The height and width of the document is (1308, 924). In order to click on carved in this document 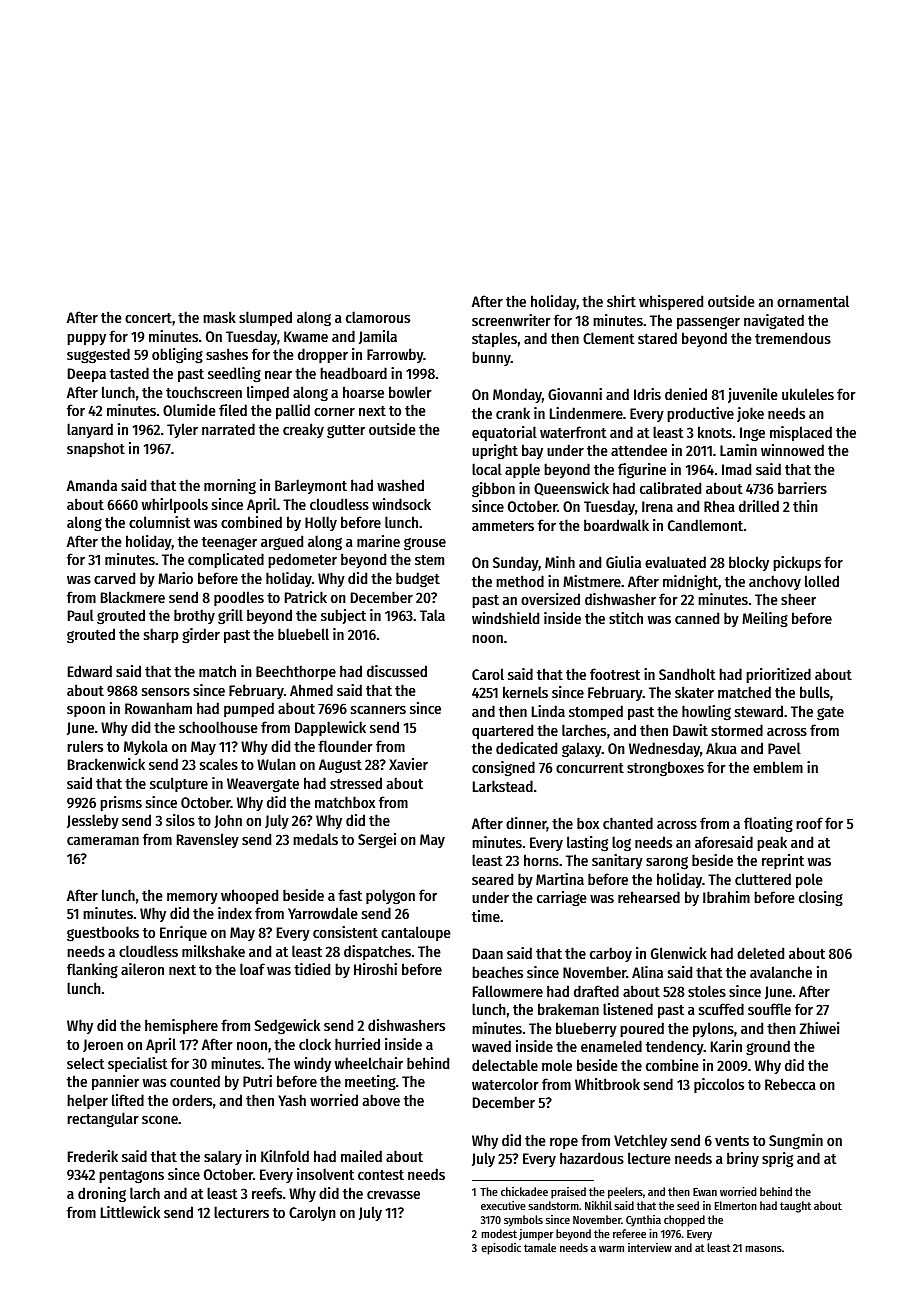, I will do `click(114, 578)`.
